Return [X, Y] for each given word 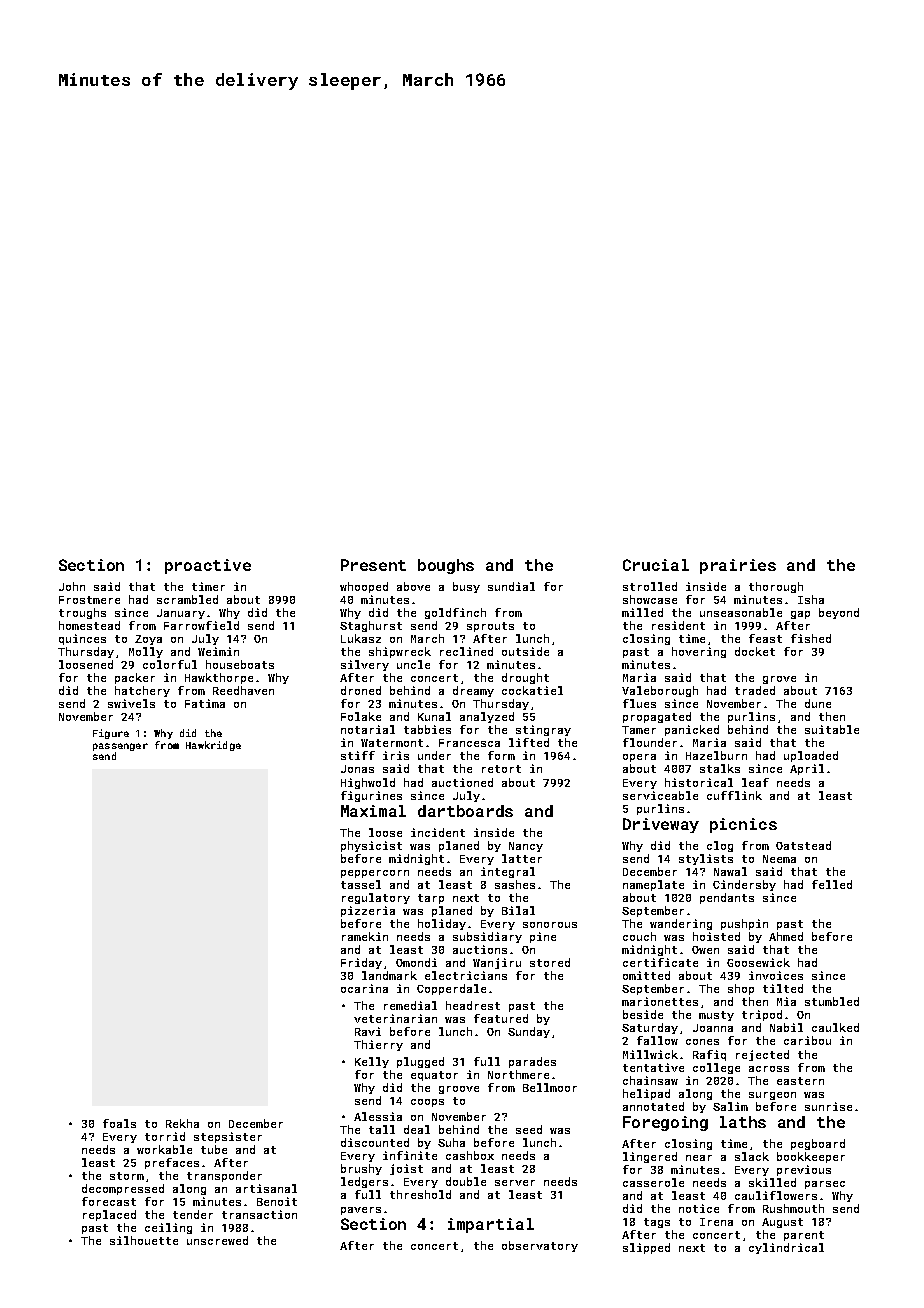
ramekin [365, 936]
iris [396, 755]
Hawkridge [213, 746]
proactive [208, 566]
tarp [431, 899]
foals [119, 1123]
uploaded [811, 756]
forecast [109, 1201]
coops [427, 1103]
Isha [811, 599]
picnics [743, 825]
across [769, 1069]
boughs [446, 566]
